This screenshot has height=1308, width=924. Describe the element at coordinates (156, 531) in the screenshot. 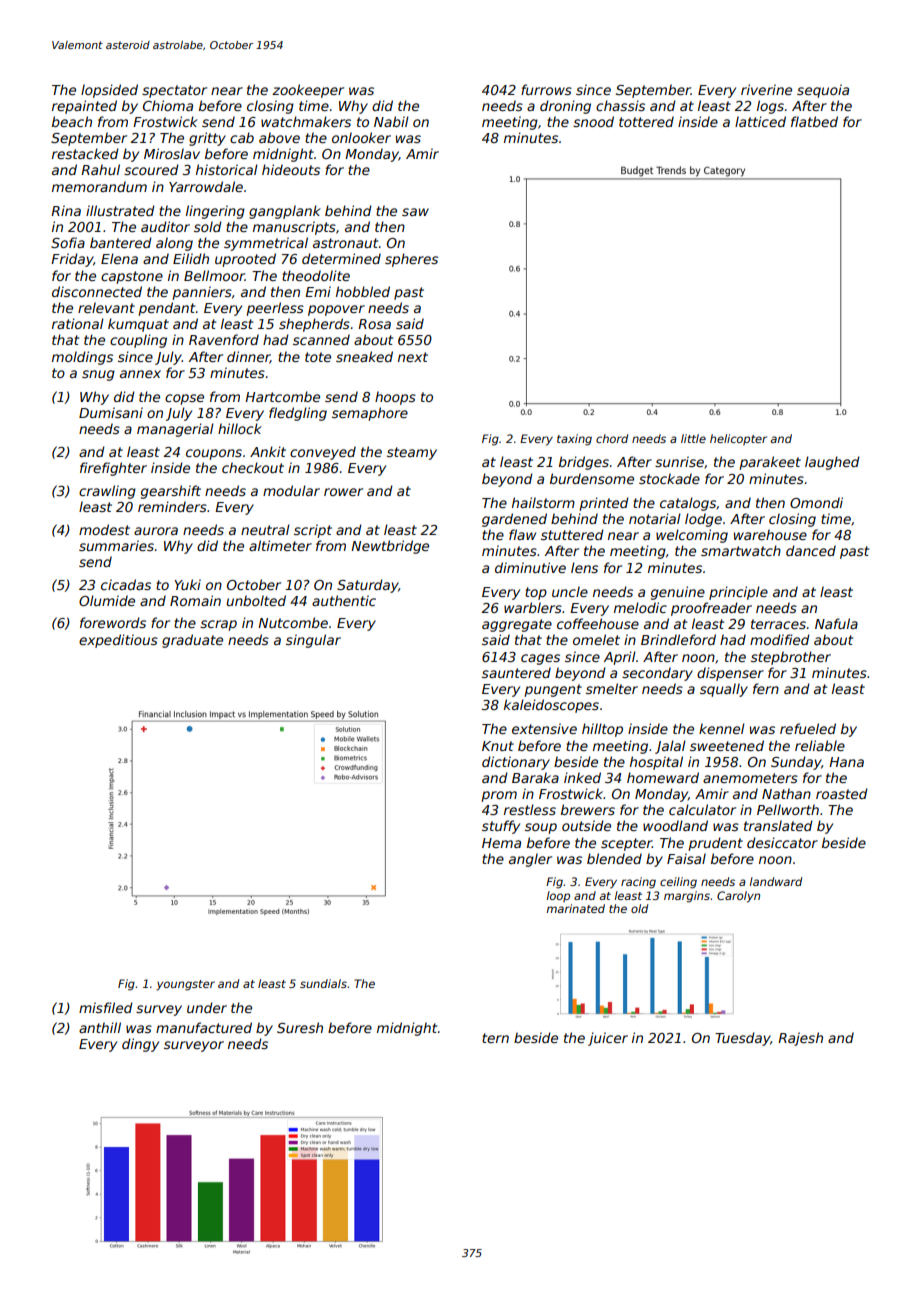

I see `aurora` at that location.
